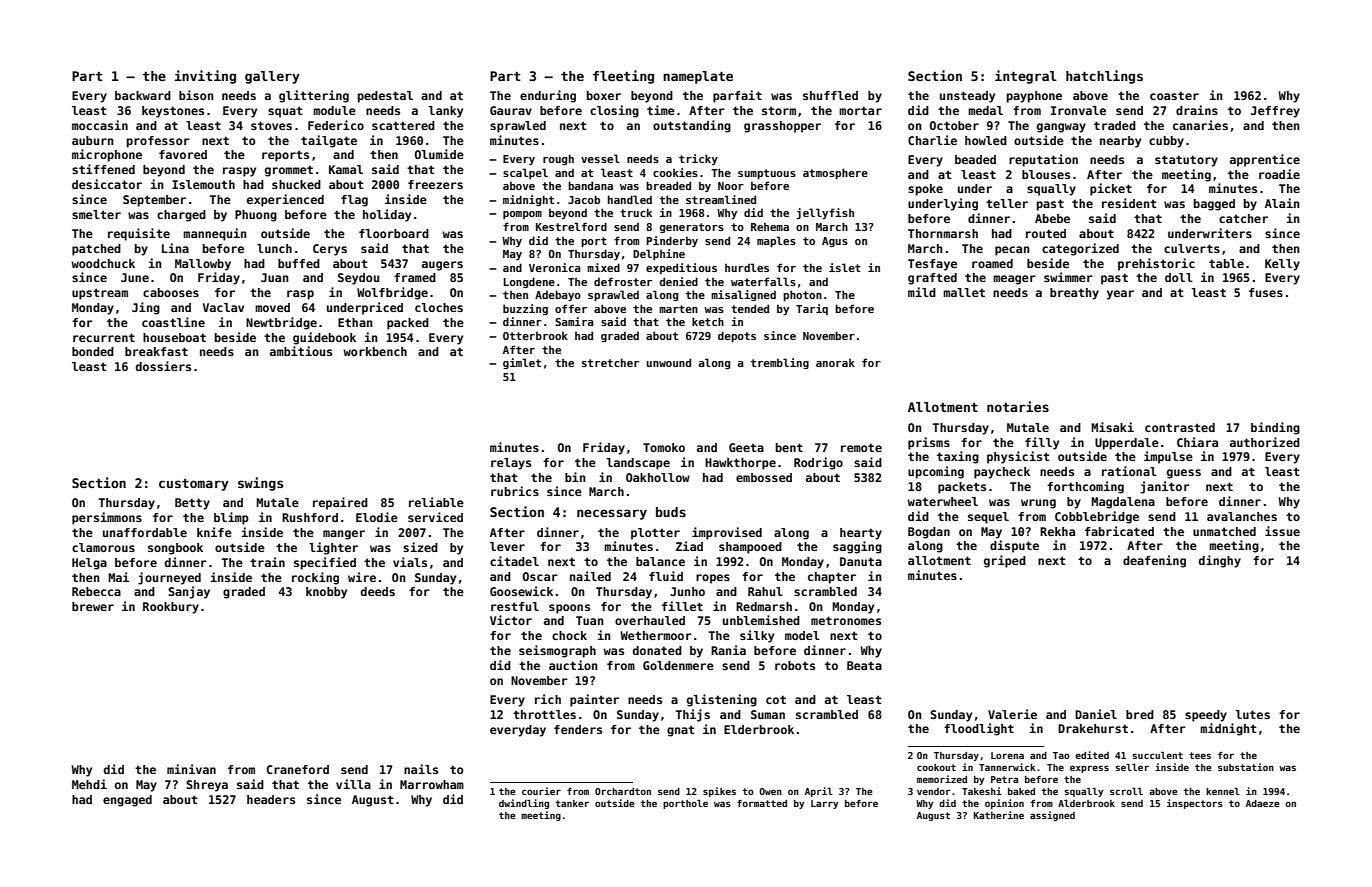 This screenshot has height=887, width=1372. What do you see at coordinates (572, 803) in the screenshot?
I see `tanker` at bounding box center [572, 803].
